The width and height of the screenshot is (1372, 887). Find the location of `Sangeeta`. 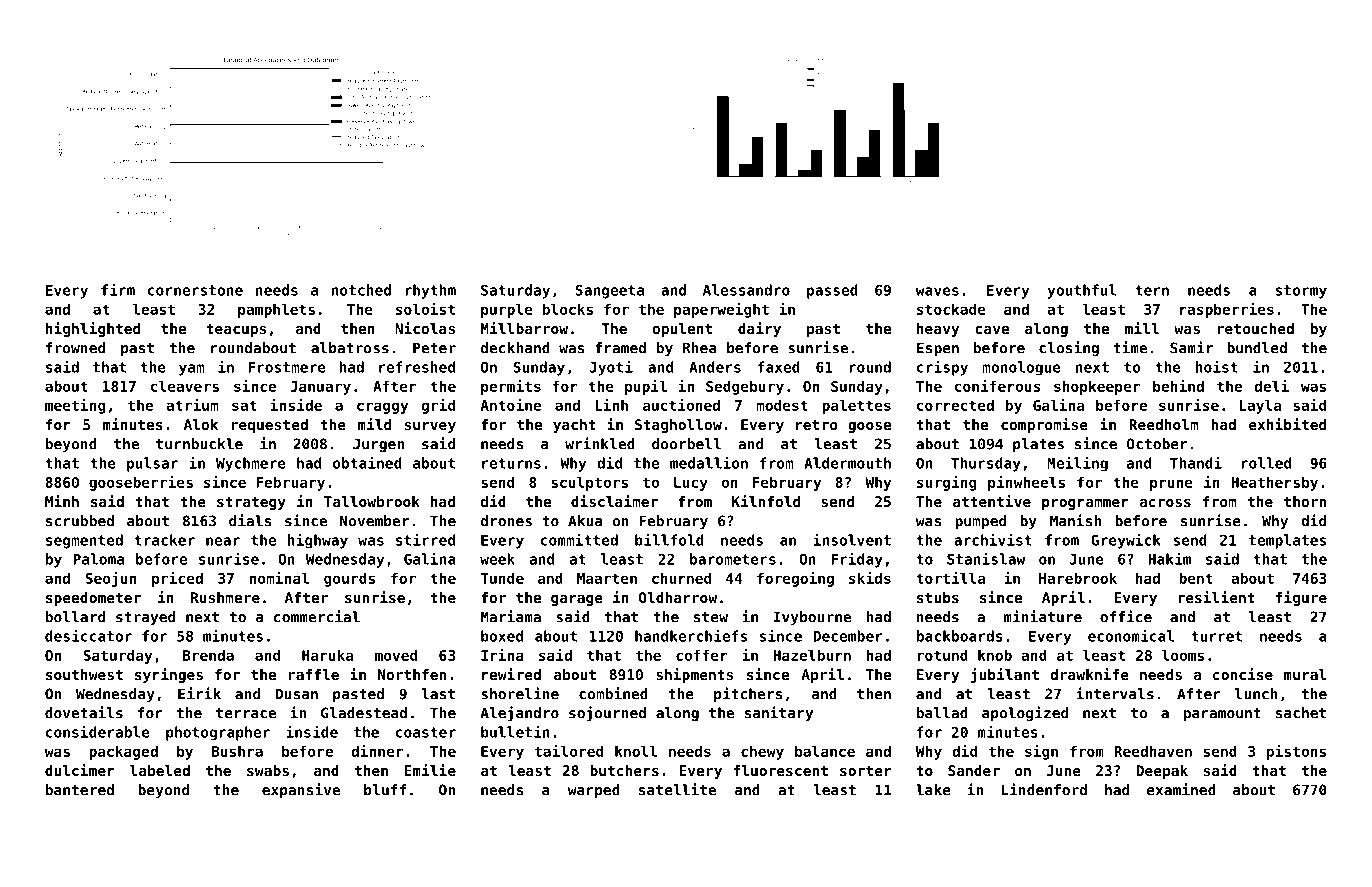

Sangeeta is located at coordinates (609, 292).
